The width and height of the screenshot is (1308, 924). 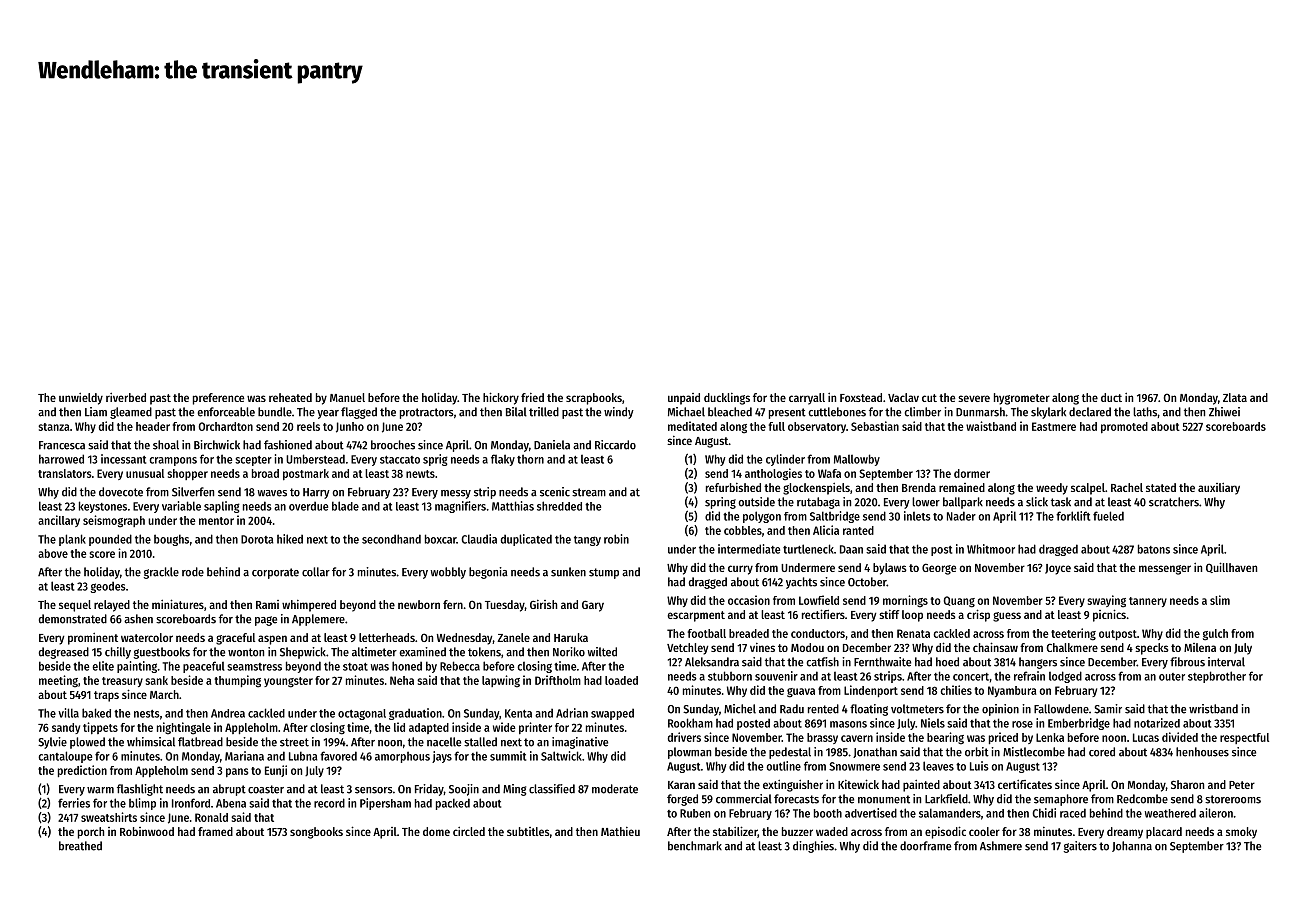 I want to click on wristband, so click(x=1213, y=709).
